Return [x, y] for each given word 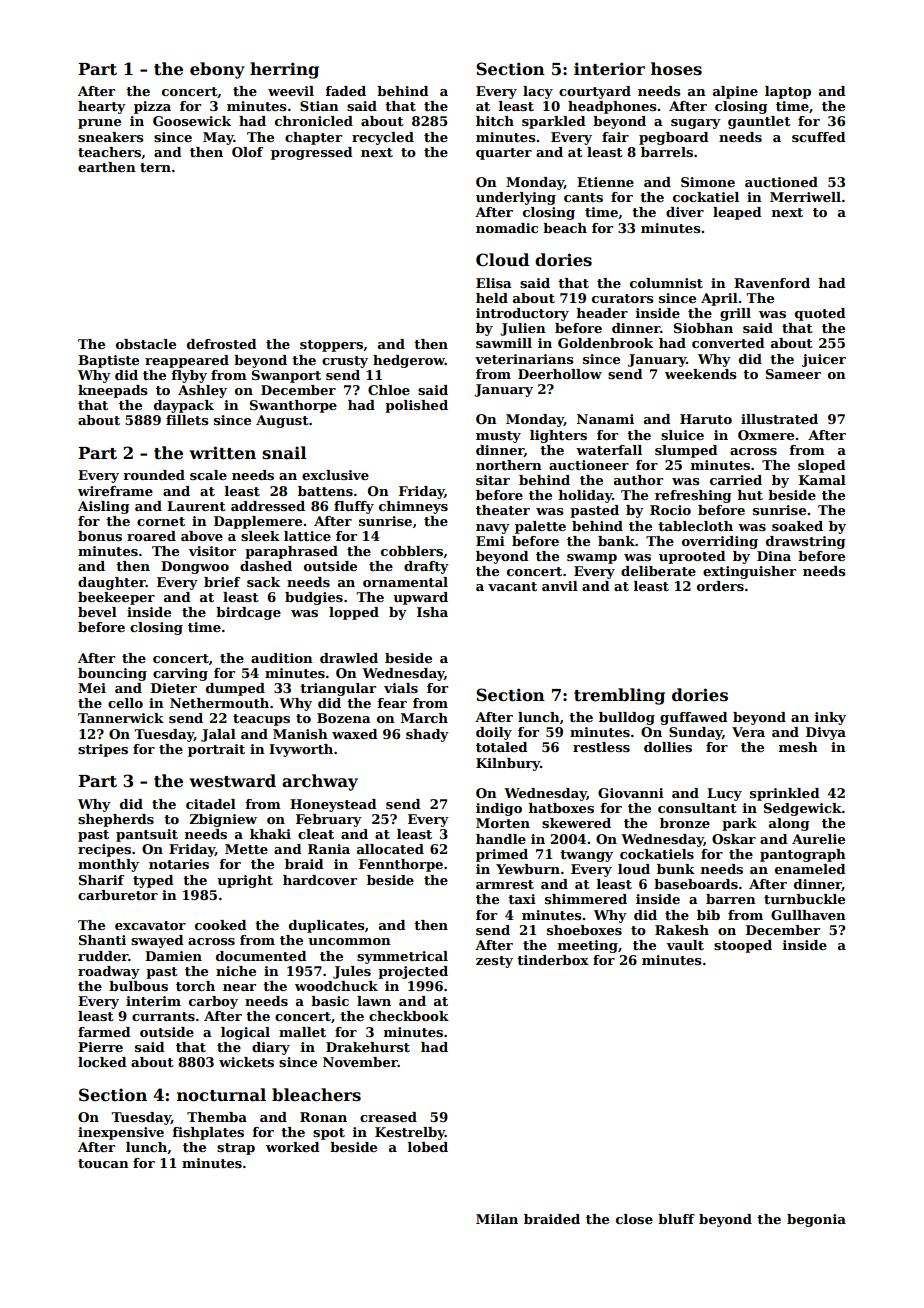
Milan [497, 1219]
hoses [676, 69]
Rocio [670, 510]
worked [293, 1147]
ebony [217, 70]
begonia [816, 1220]
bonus [100, 536]
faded [345, 91]
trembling [619, 696]
